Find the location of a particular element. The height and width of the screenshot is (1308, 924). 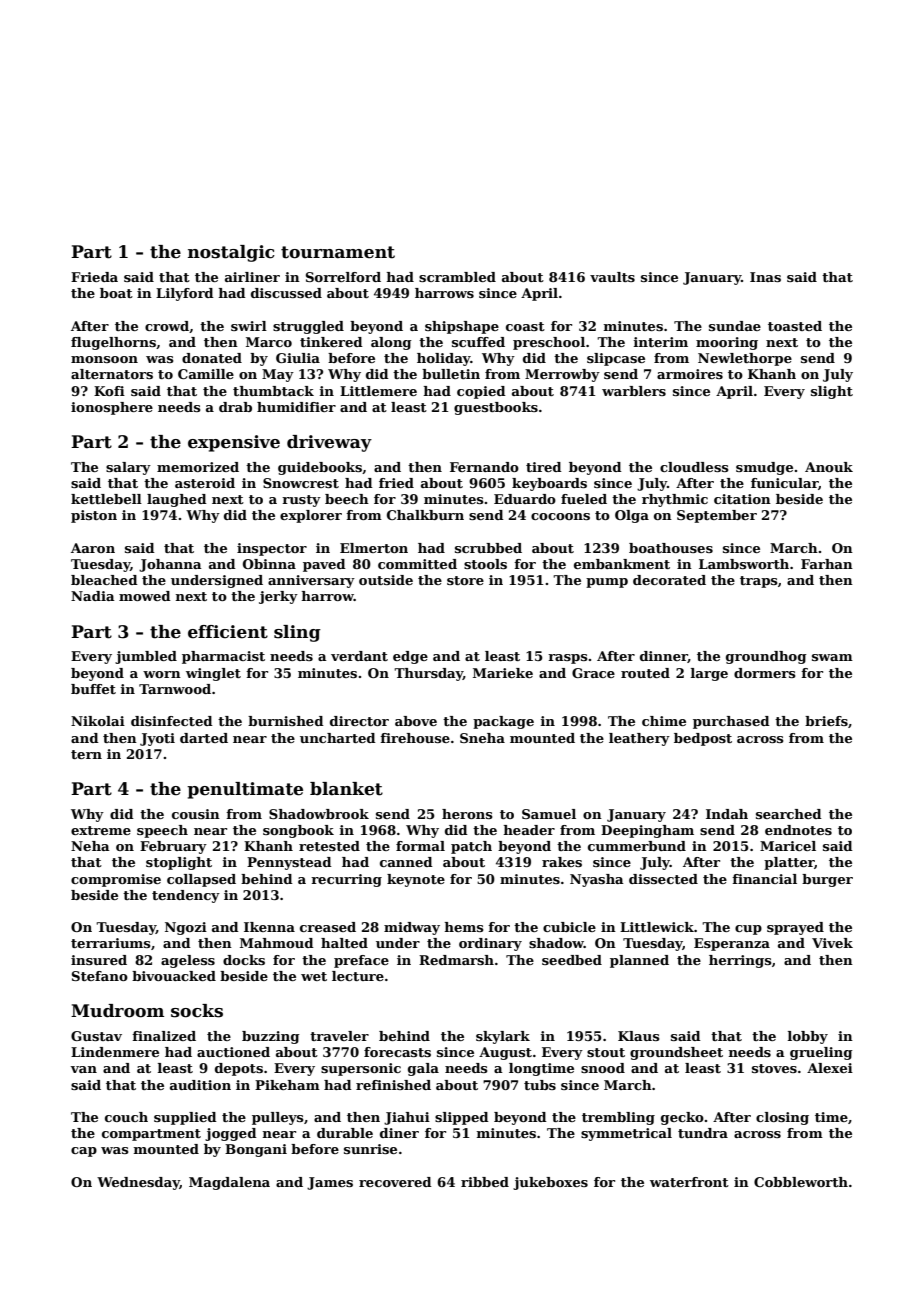

van is located at coordinates (83, 1069).
